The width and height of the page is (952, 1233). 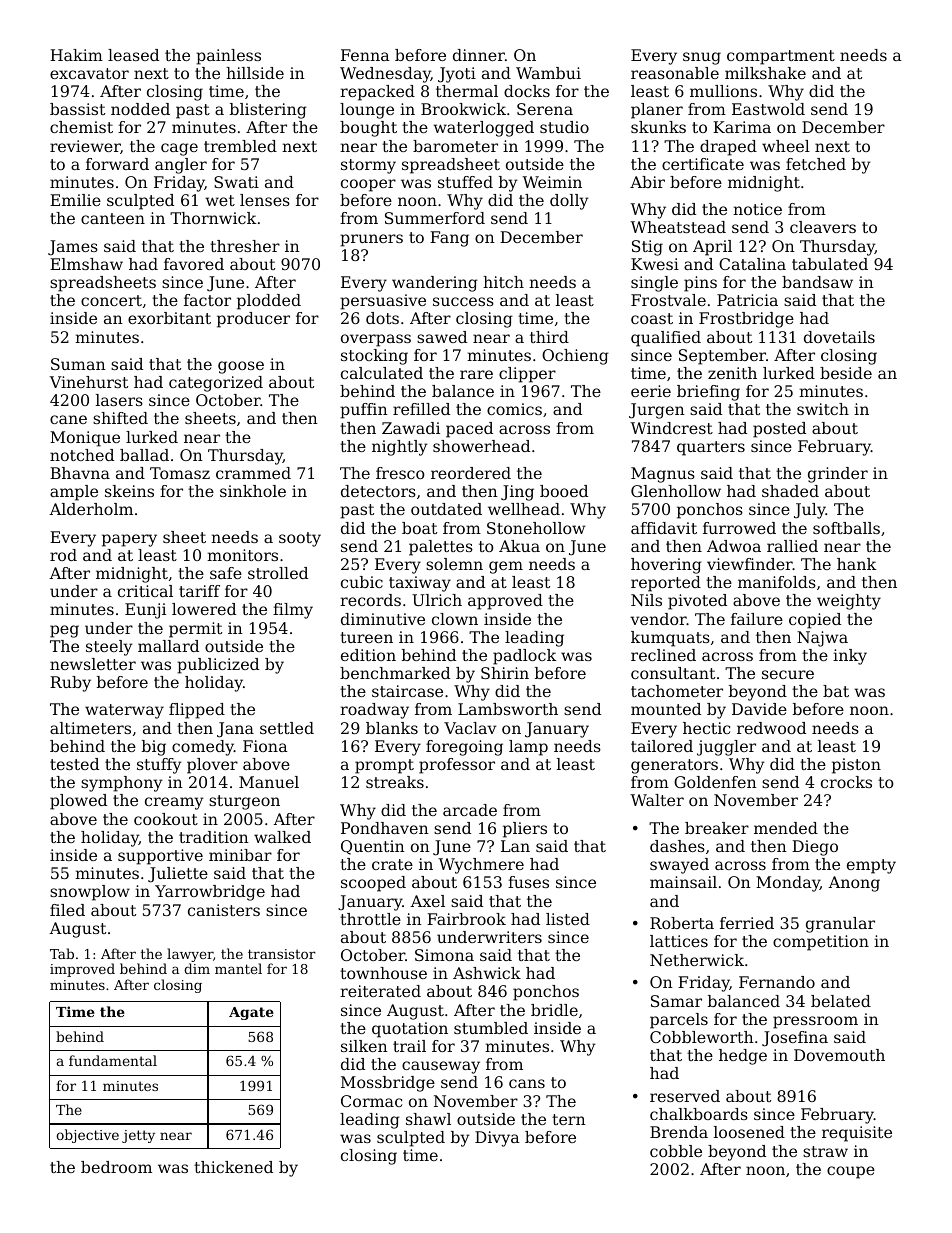 I want to click on roadway, so click(x=374, y=711).
